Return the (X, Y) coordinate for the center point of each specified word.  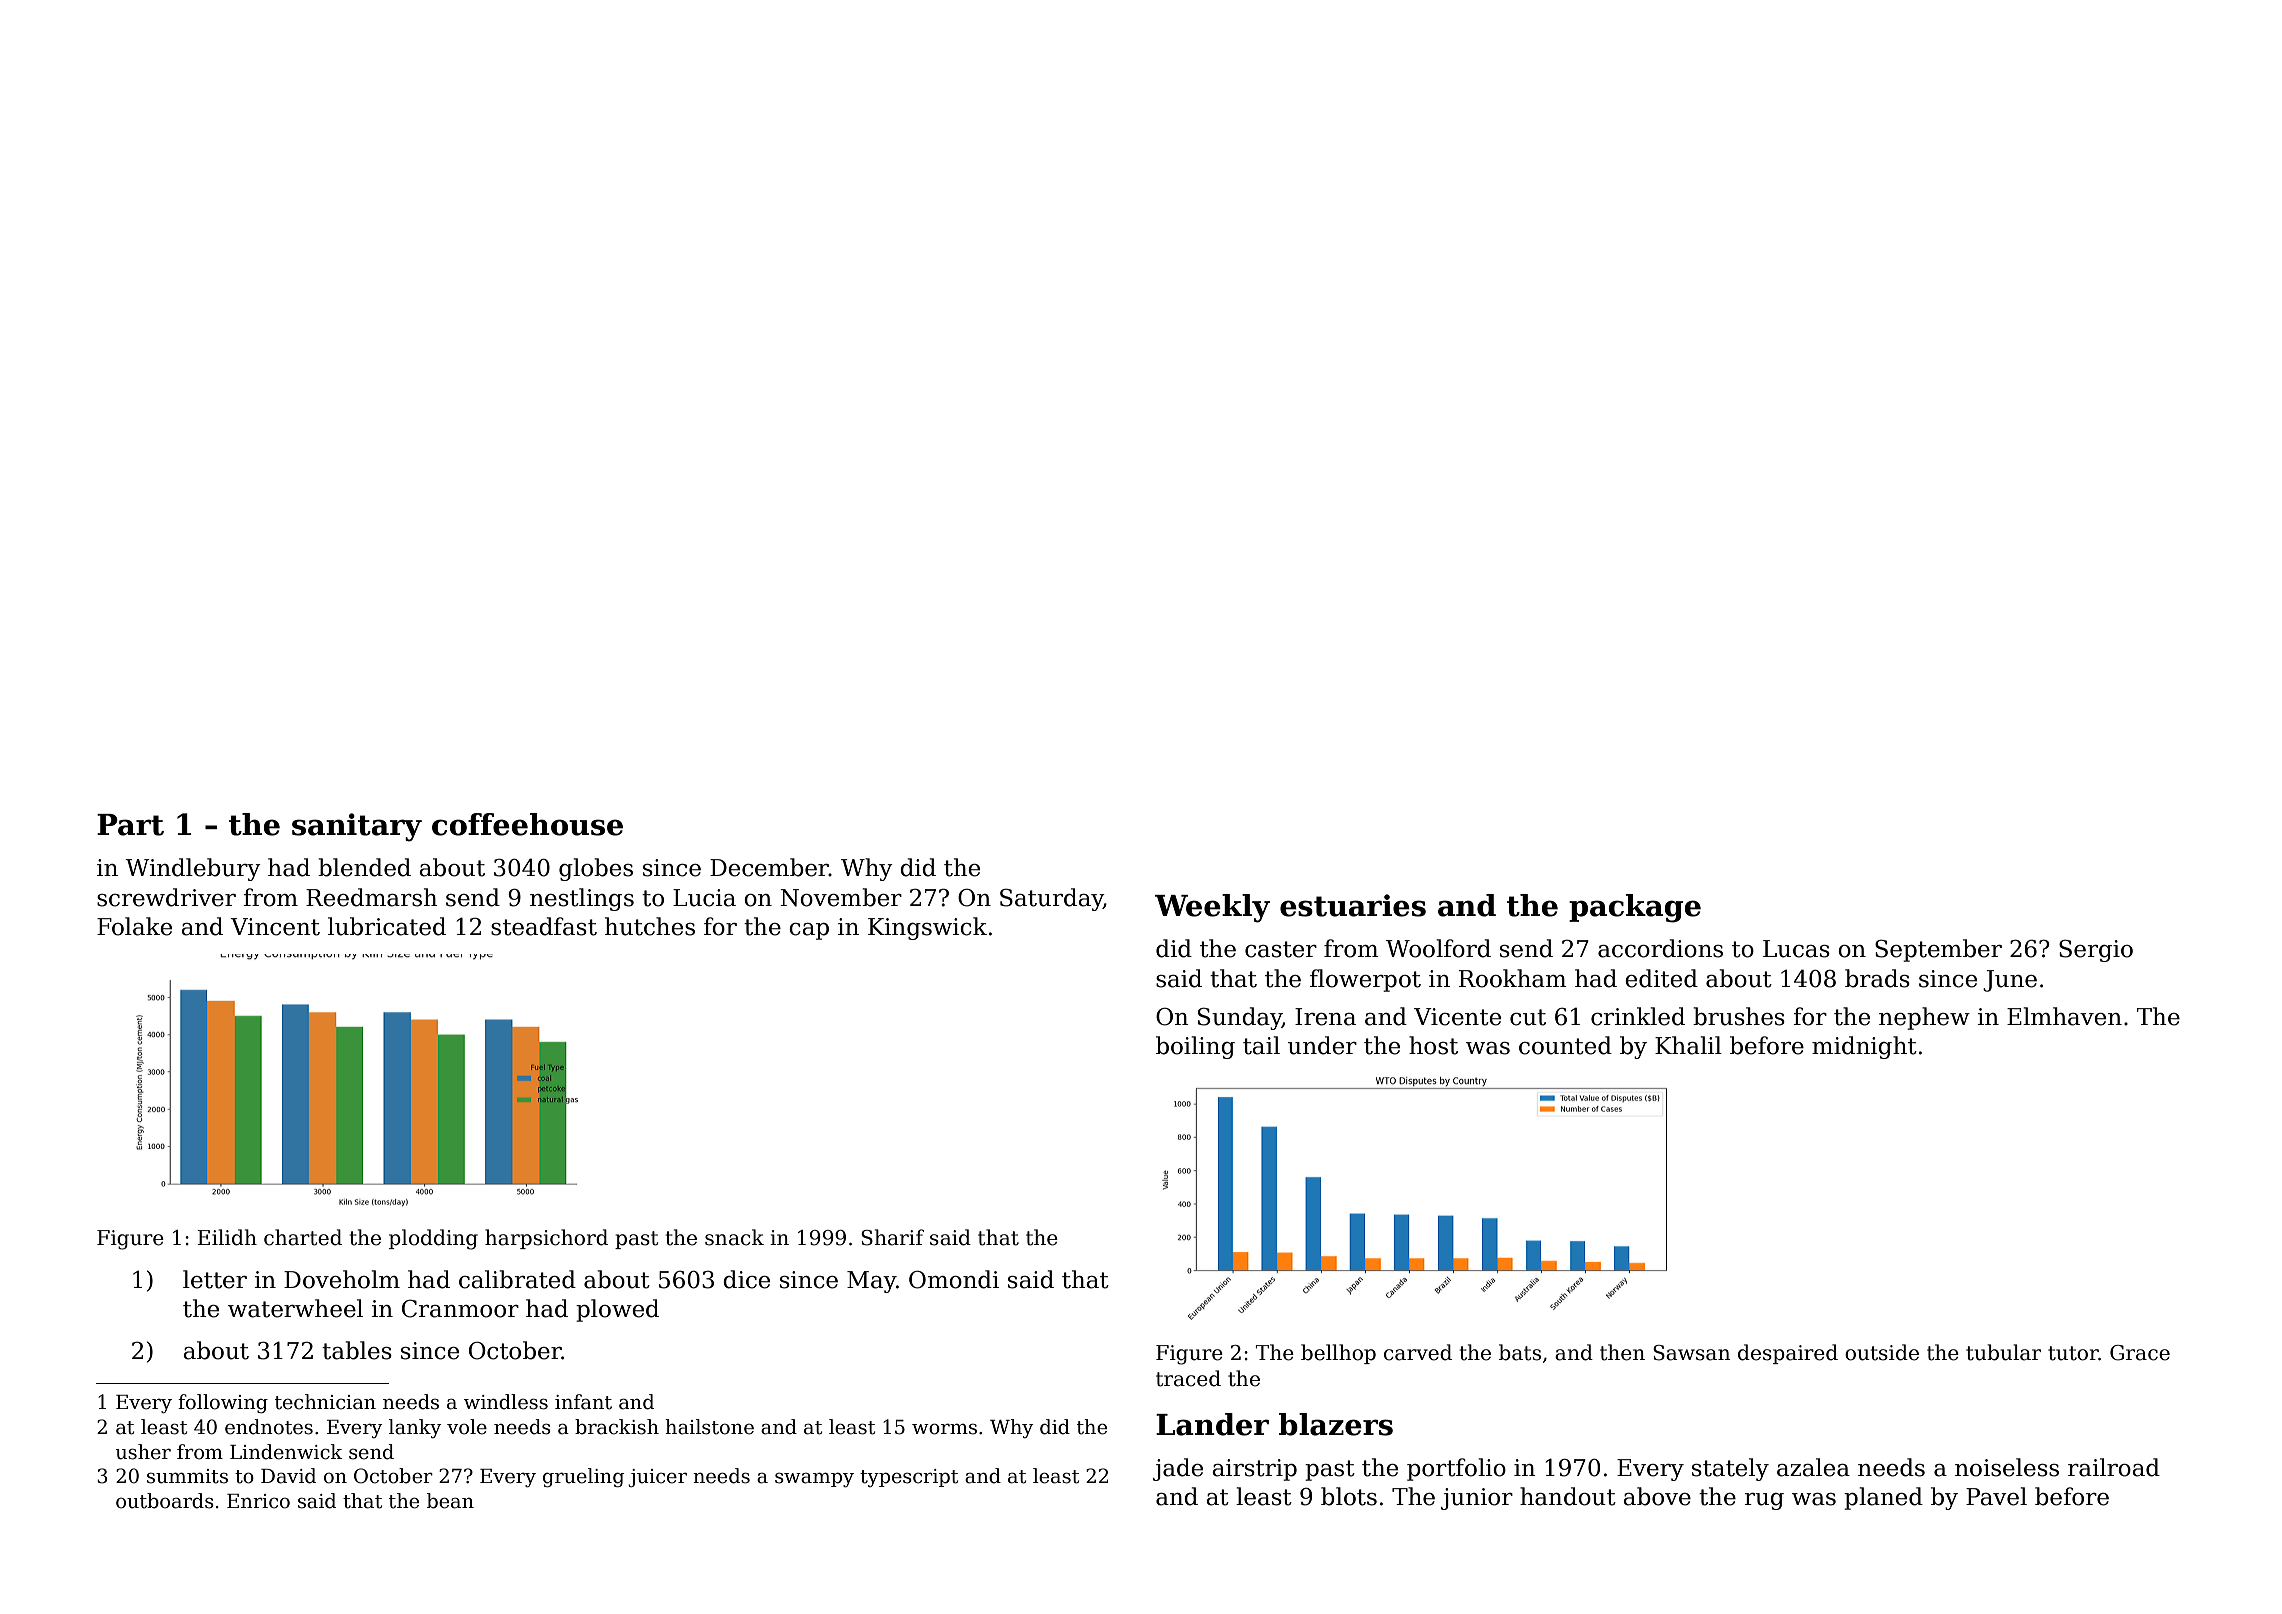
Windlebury (193, 869)
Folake (134, 926)
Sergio (2096, 950)
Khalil (1688, 1045)
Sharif (892, 1237)
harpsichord (546, 1239)
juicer (657, 1478)
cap (809, 931)
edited (1661, 978)
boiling (1195, 1047)
